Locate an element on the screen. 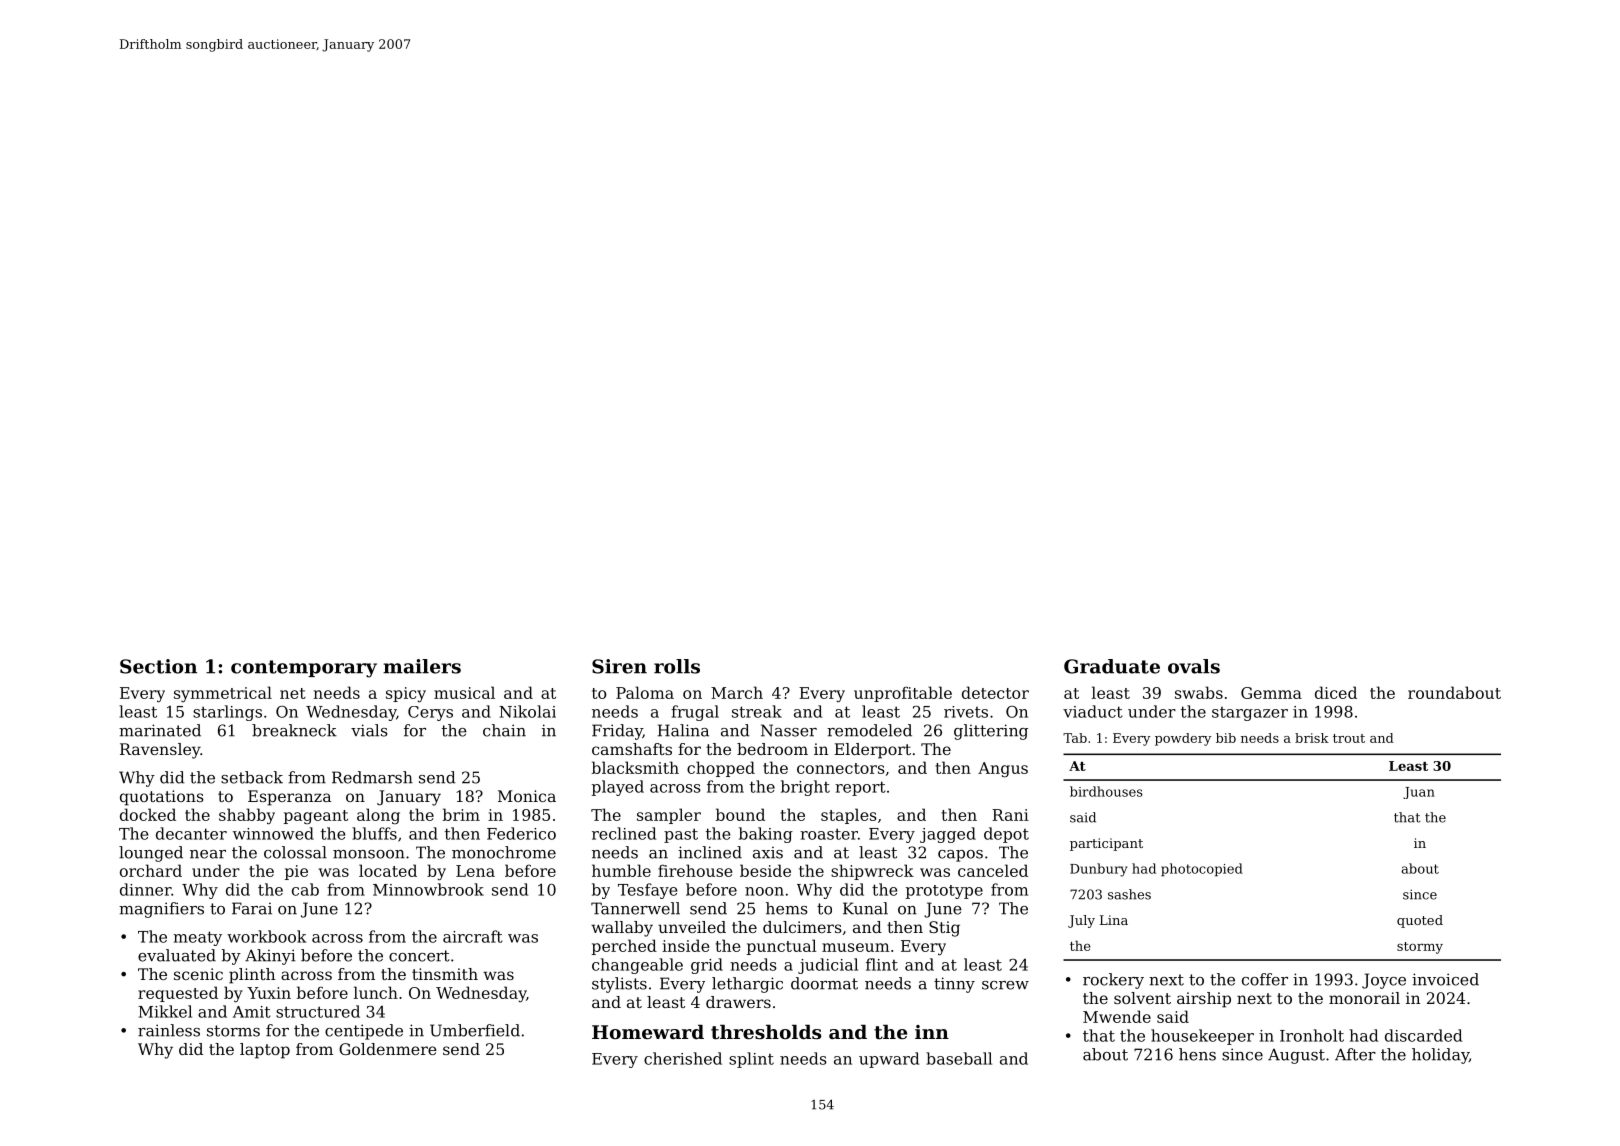  remodeled is located at coordinates (869, 730).
